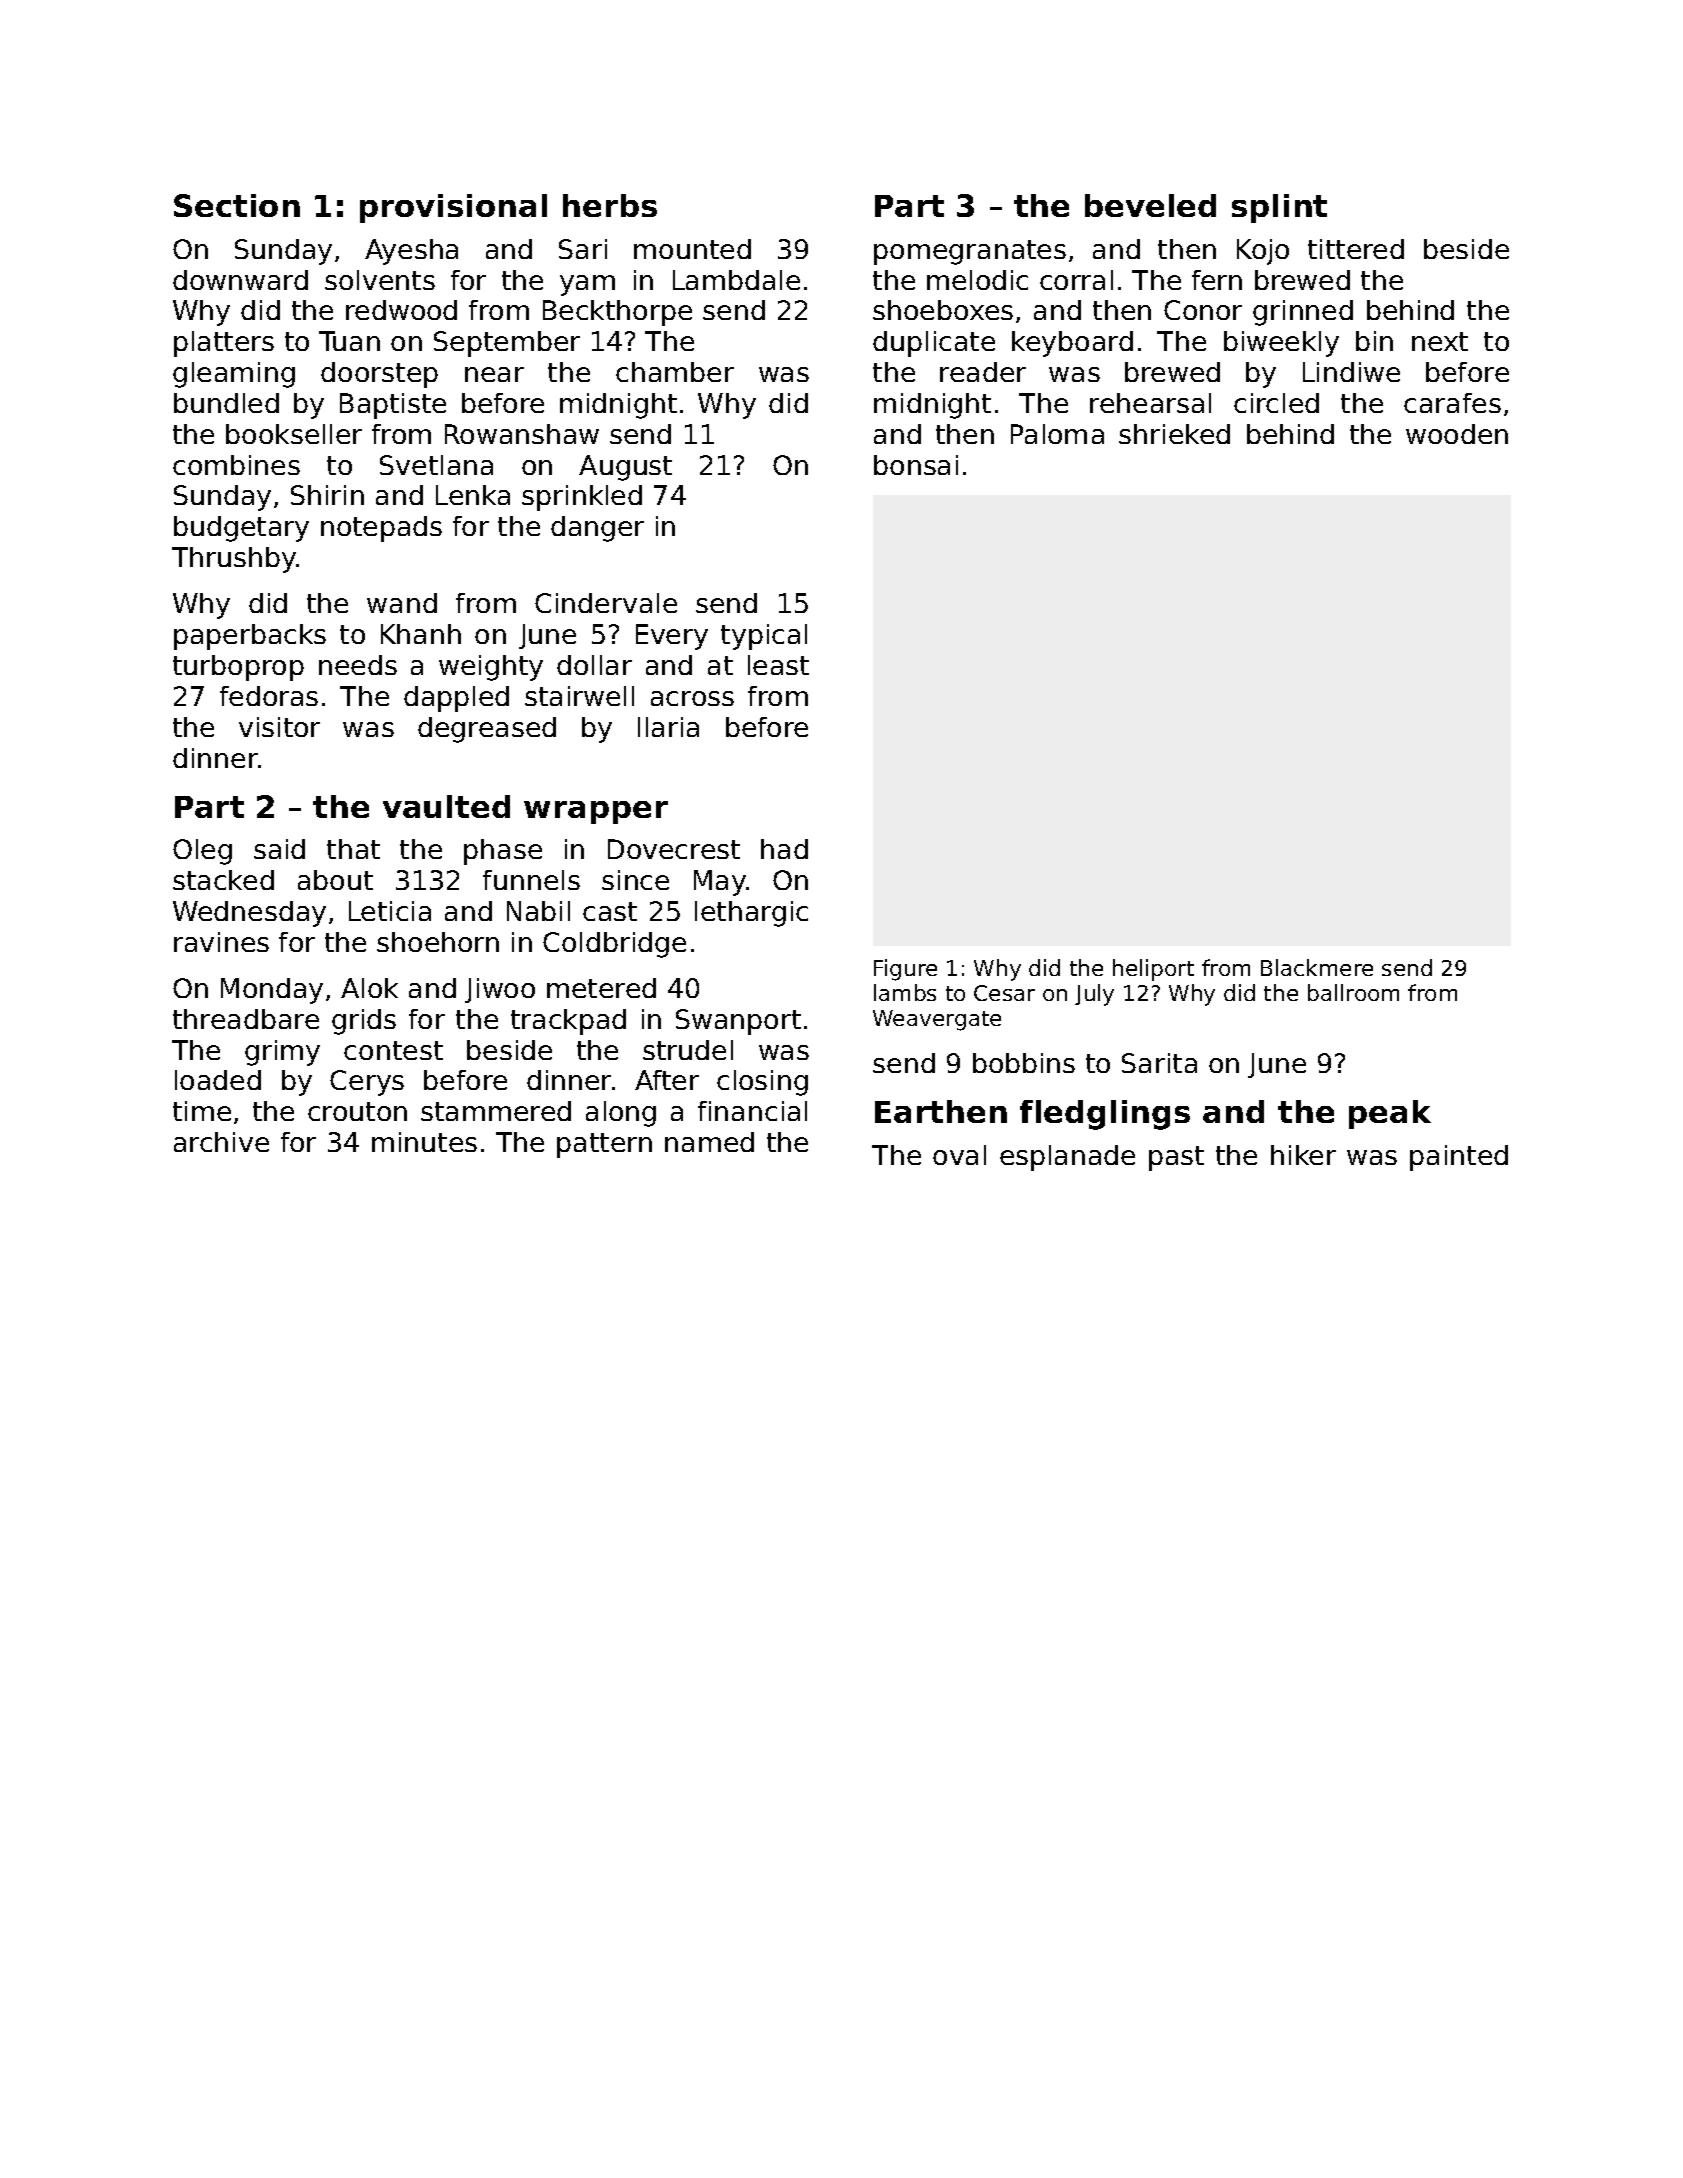  What do you see at coordinates (424, 1142) in the screenshot?
I see `minutes` at bounding box center [424, 1142].
